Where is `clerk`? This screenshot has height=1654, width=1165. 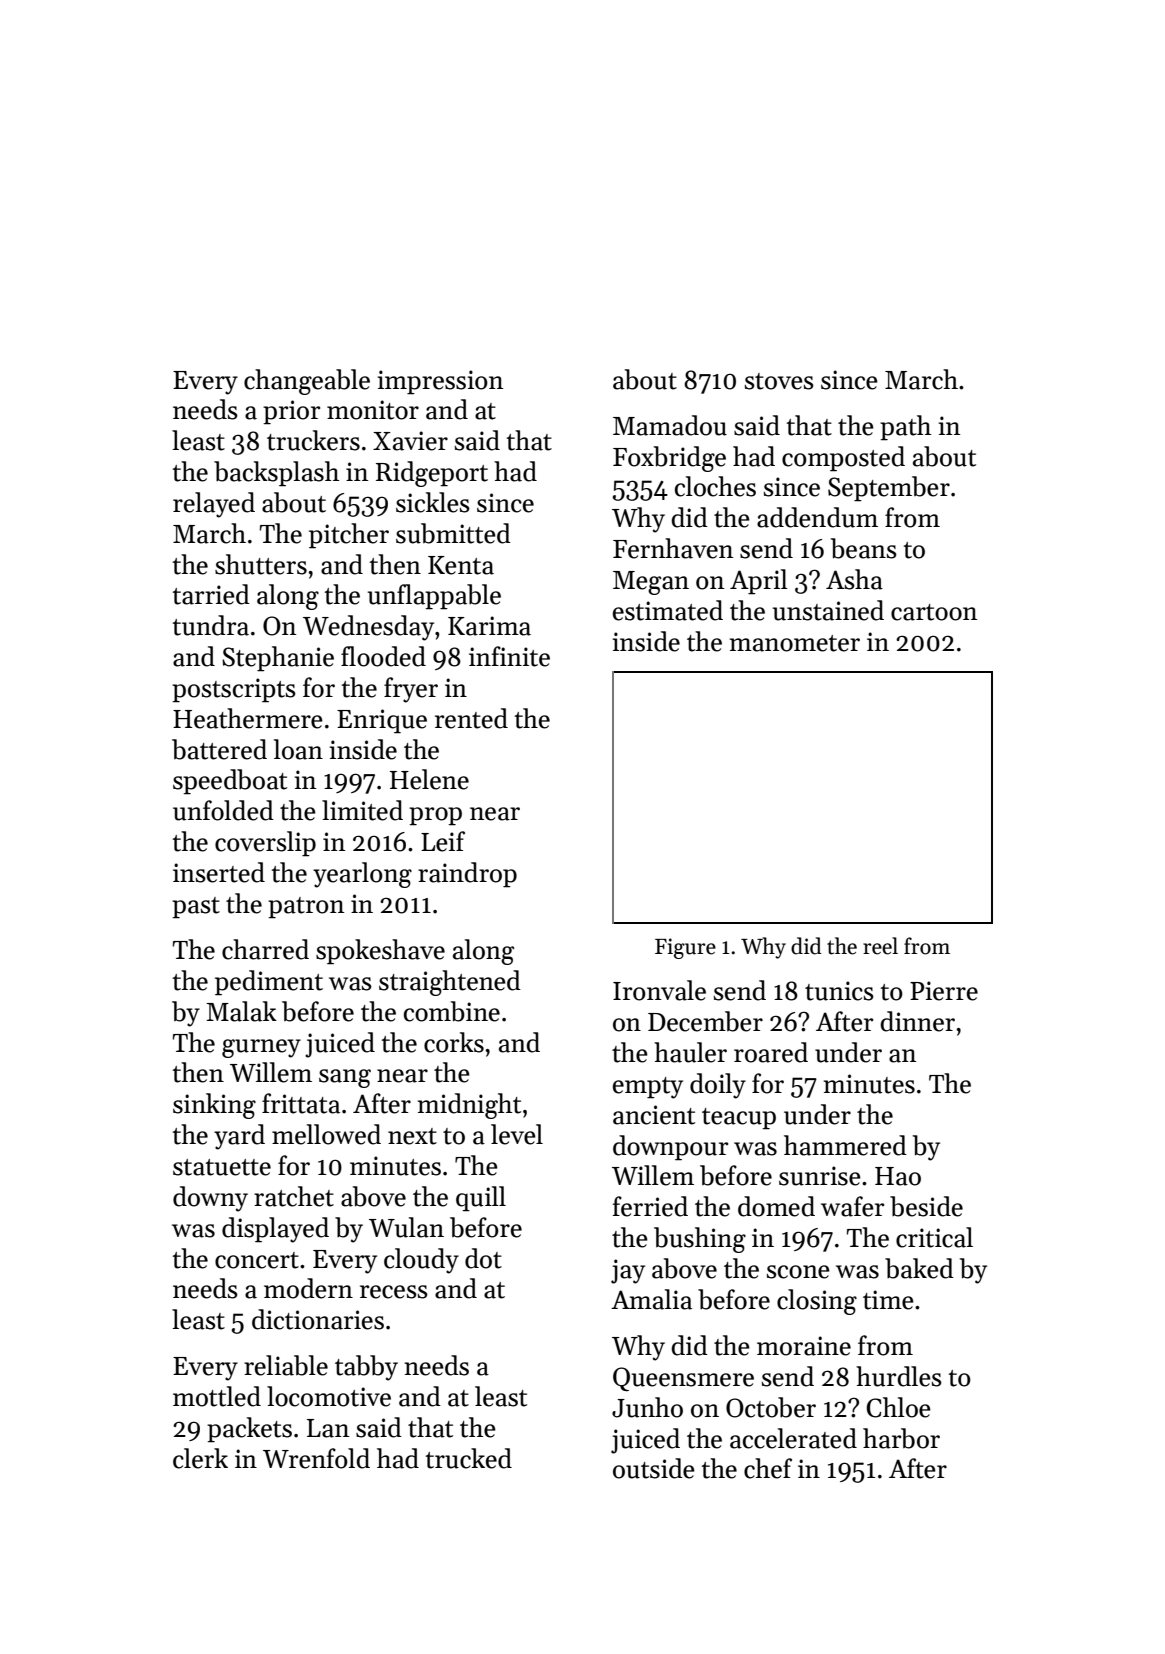
clerk is located at coordinates (200, 1458).
